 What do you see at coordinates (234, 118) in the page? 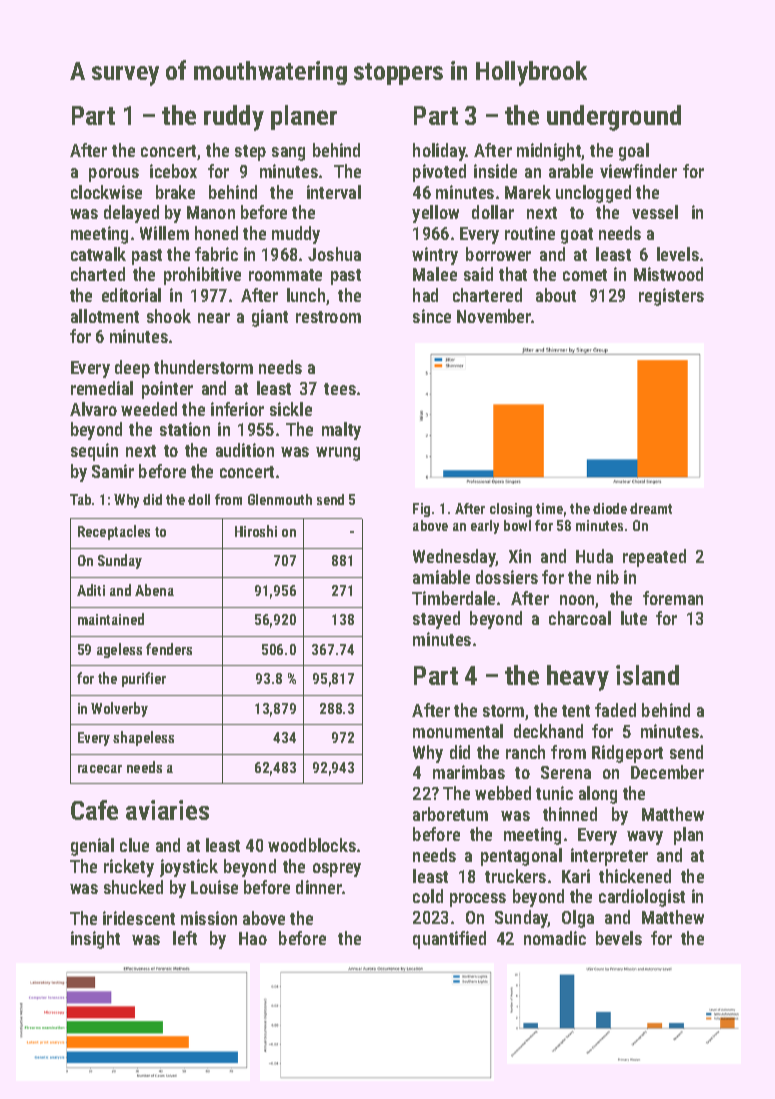
I see `ruddy` at bounding box center [234, 118].
